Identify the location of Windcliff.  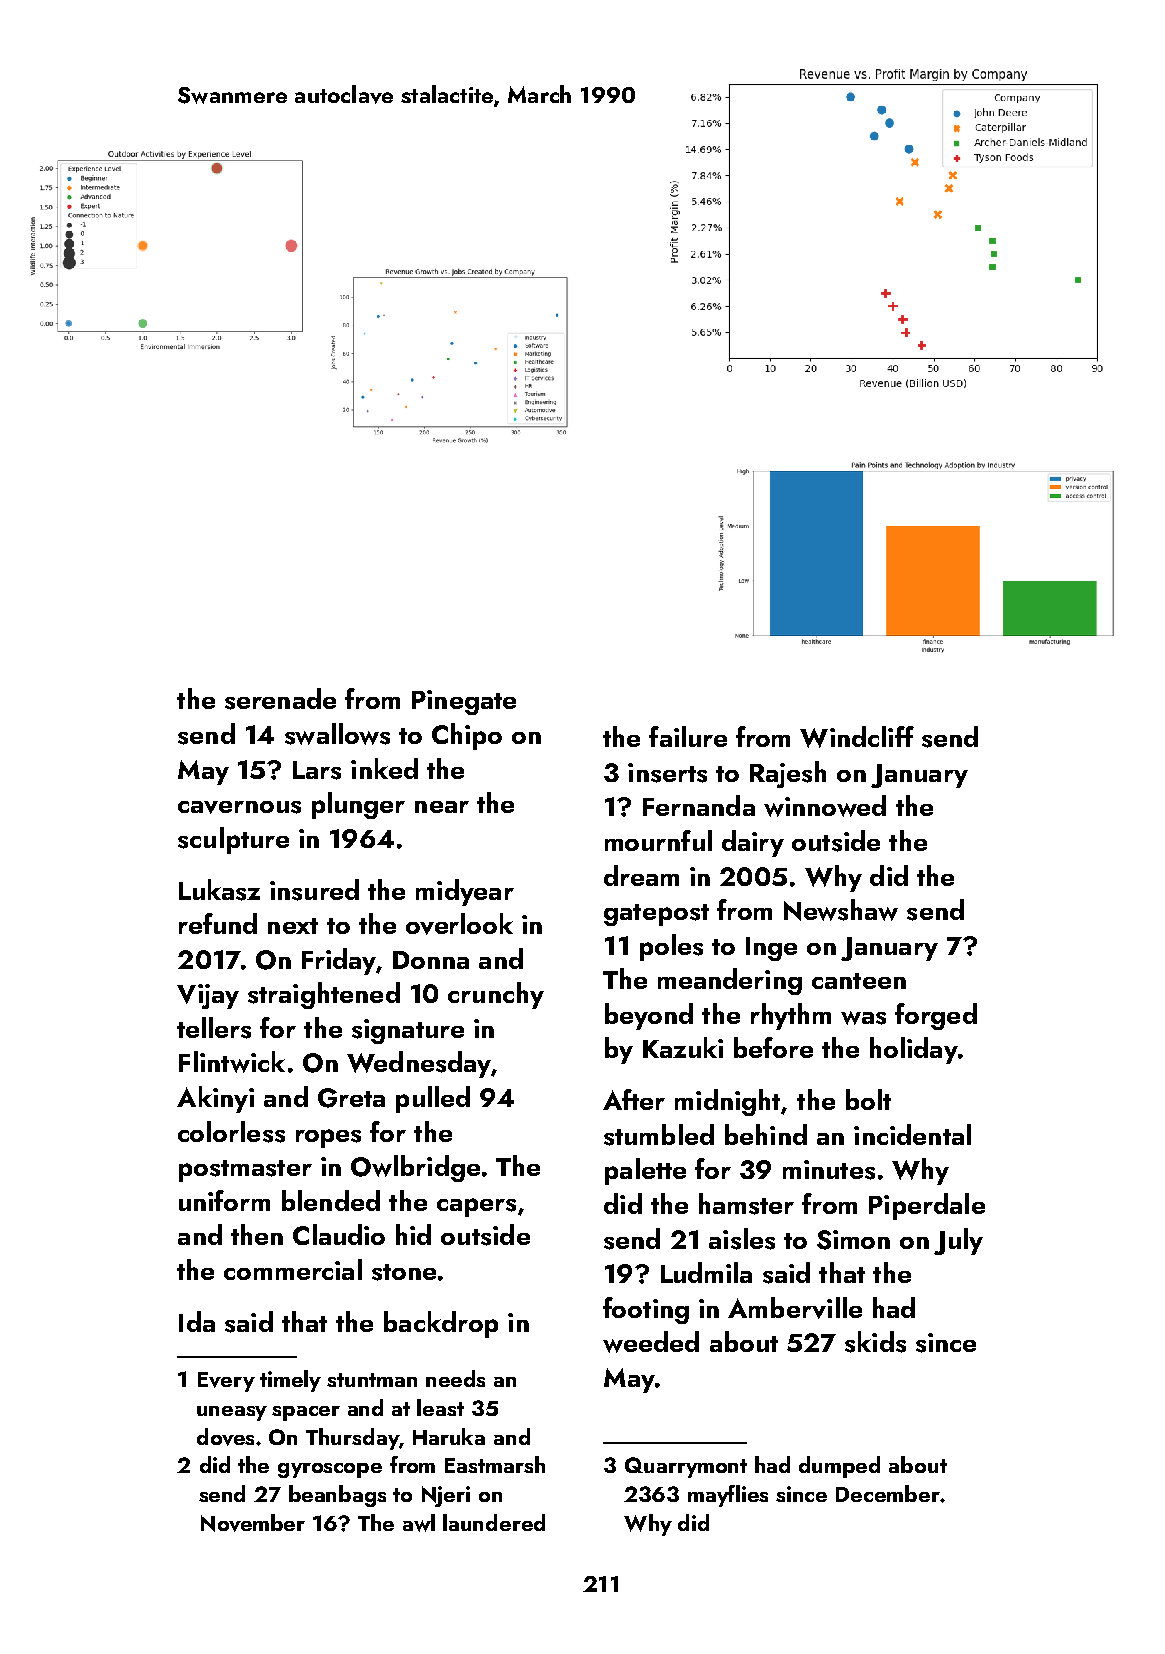
(857, 737).
